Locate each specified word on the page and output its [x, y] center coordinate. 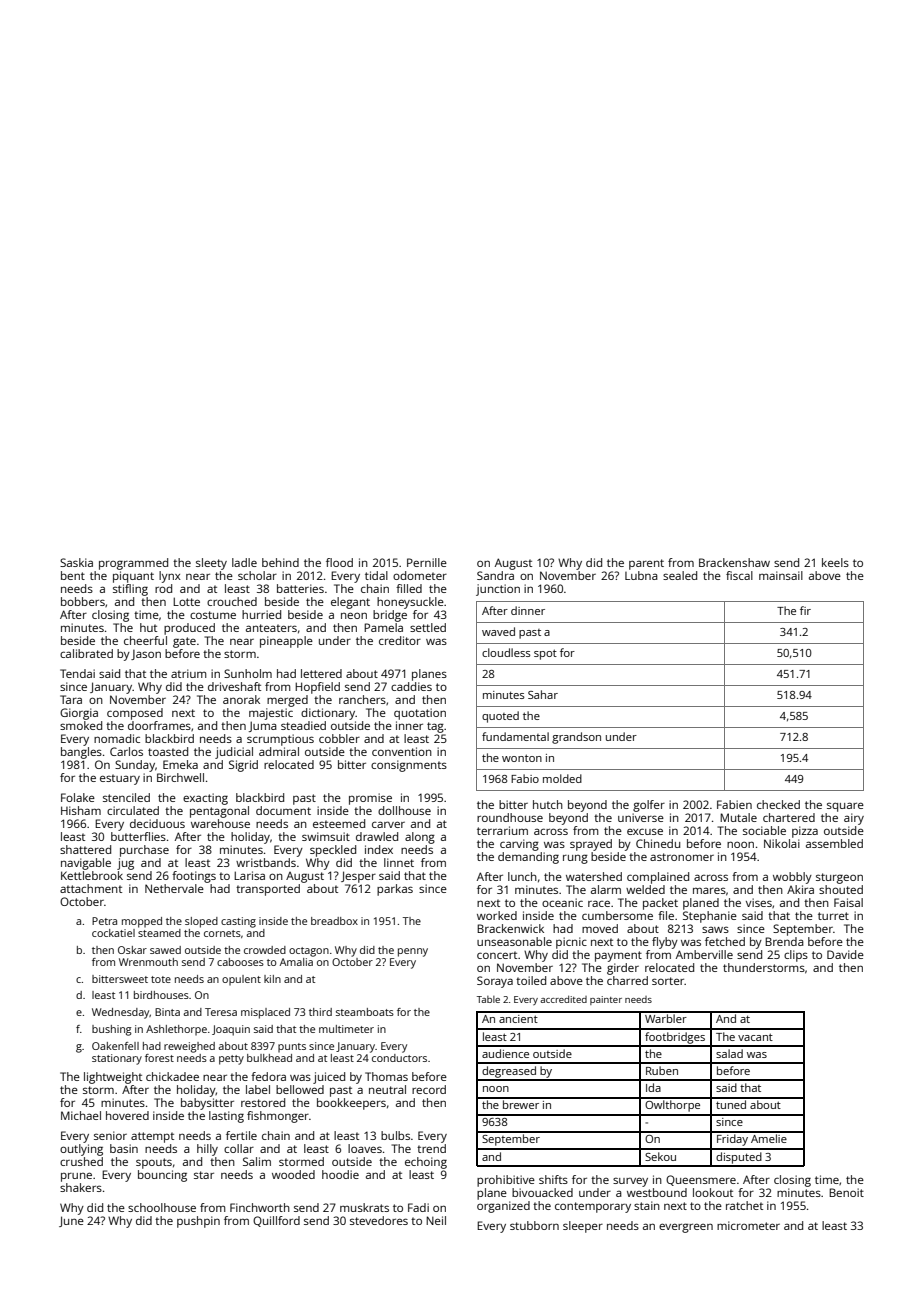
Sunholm [248, 673]
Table [488, 999]
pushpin [198, 1222]
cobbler [339, 738]
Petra [104, 921]
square [845, 807]
